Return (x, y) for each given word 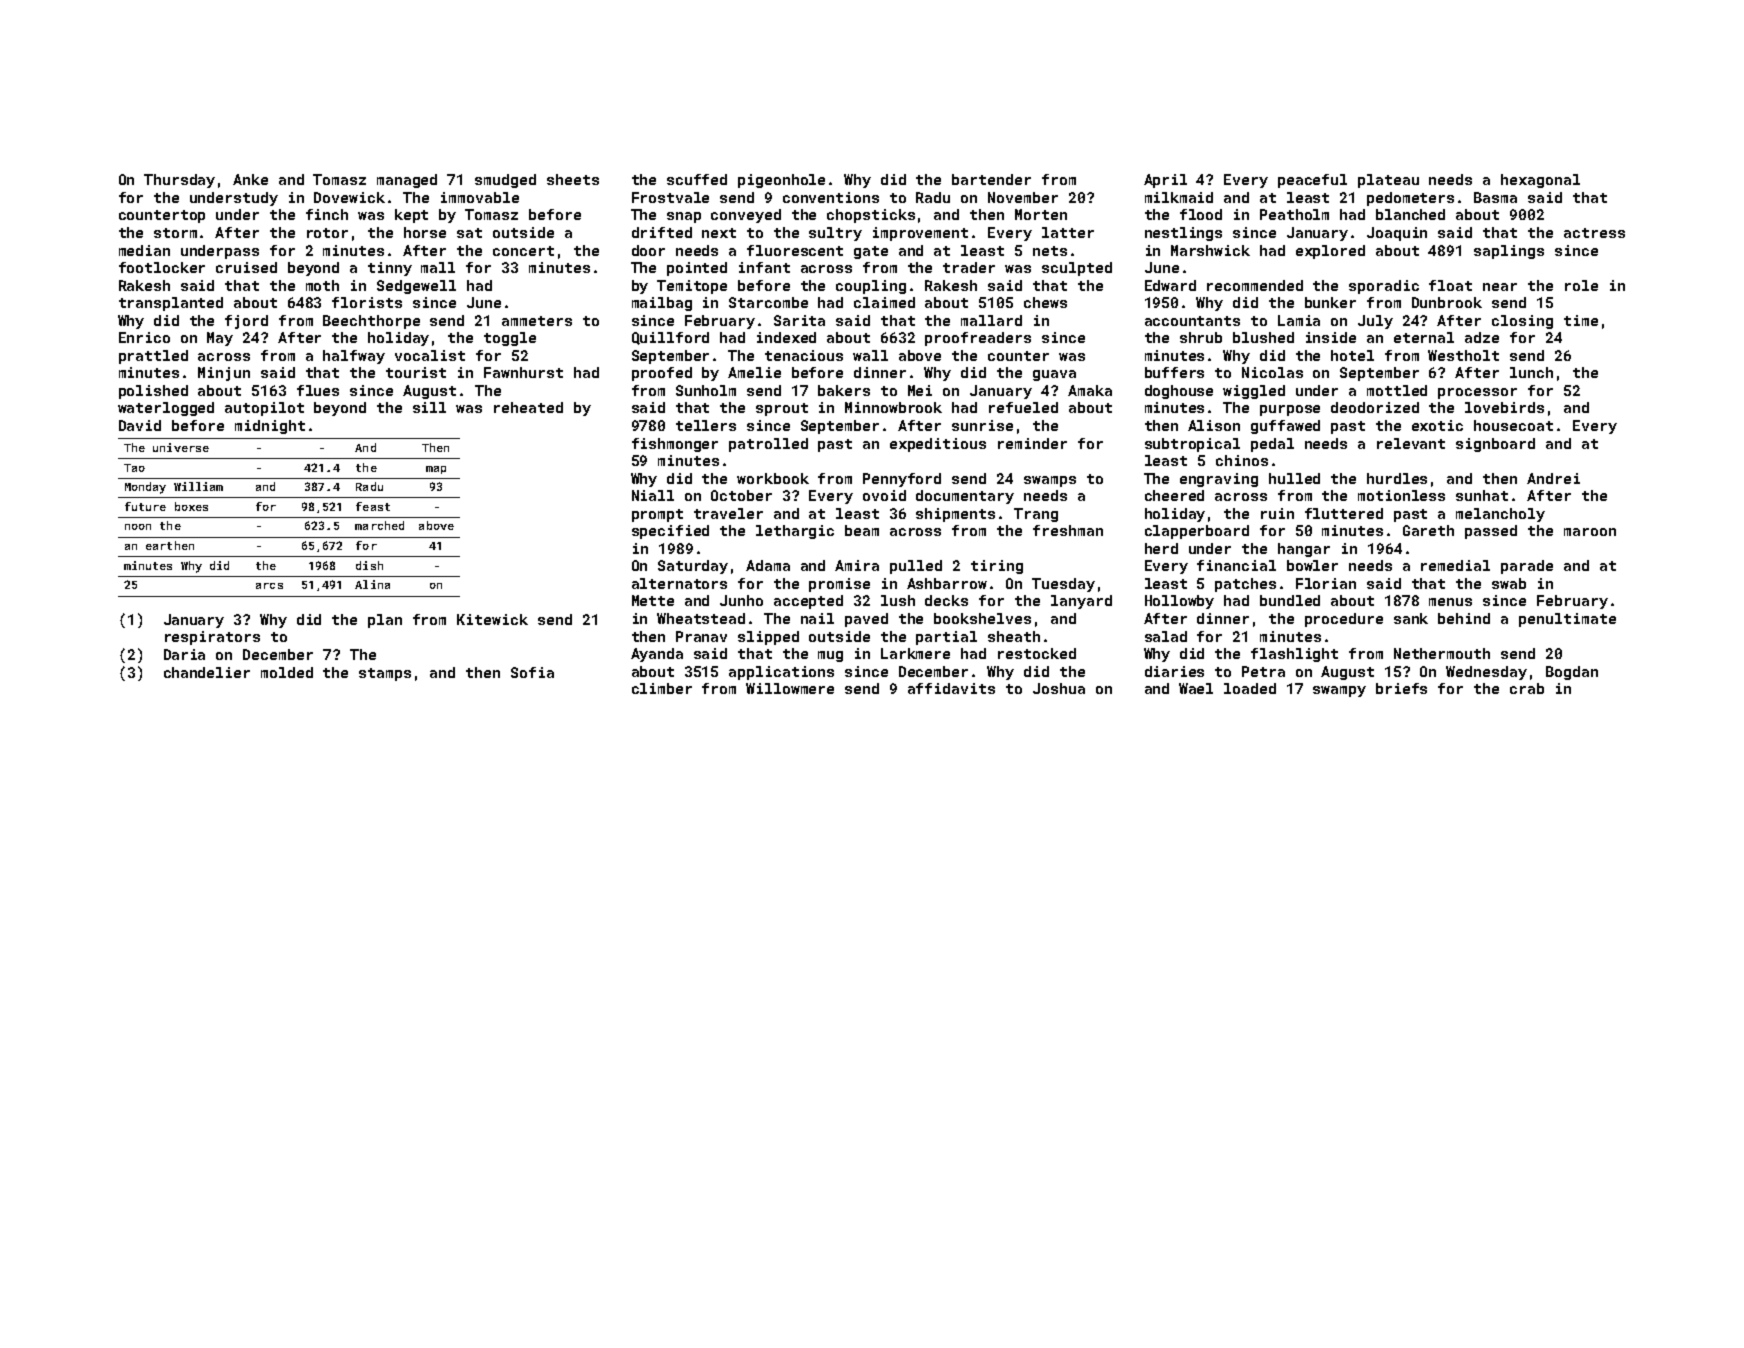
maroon (1590, 532)
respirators (212, 638)
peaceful (1312, 181)
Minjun (224, 374)
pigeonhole (781, 181)
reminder (1032, 443)
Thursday (179, 181)
